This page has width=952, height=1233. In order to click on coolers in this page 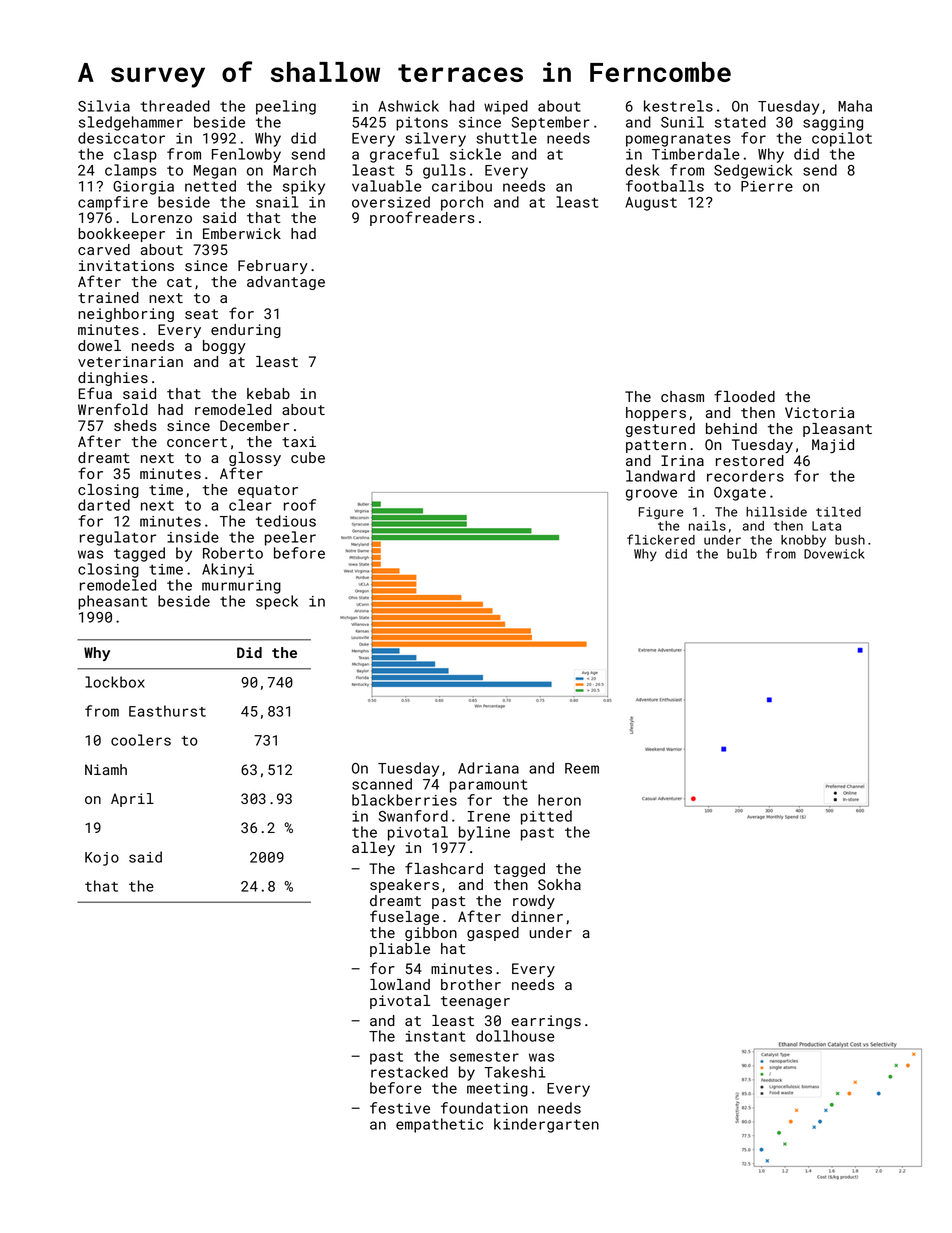, I will do `click(141, 740)`.
